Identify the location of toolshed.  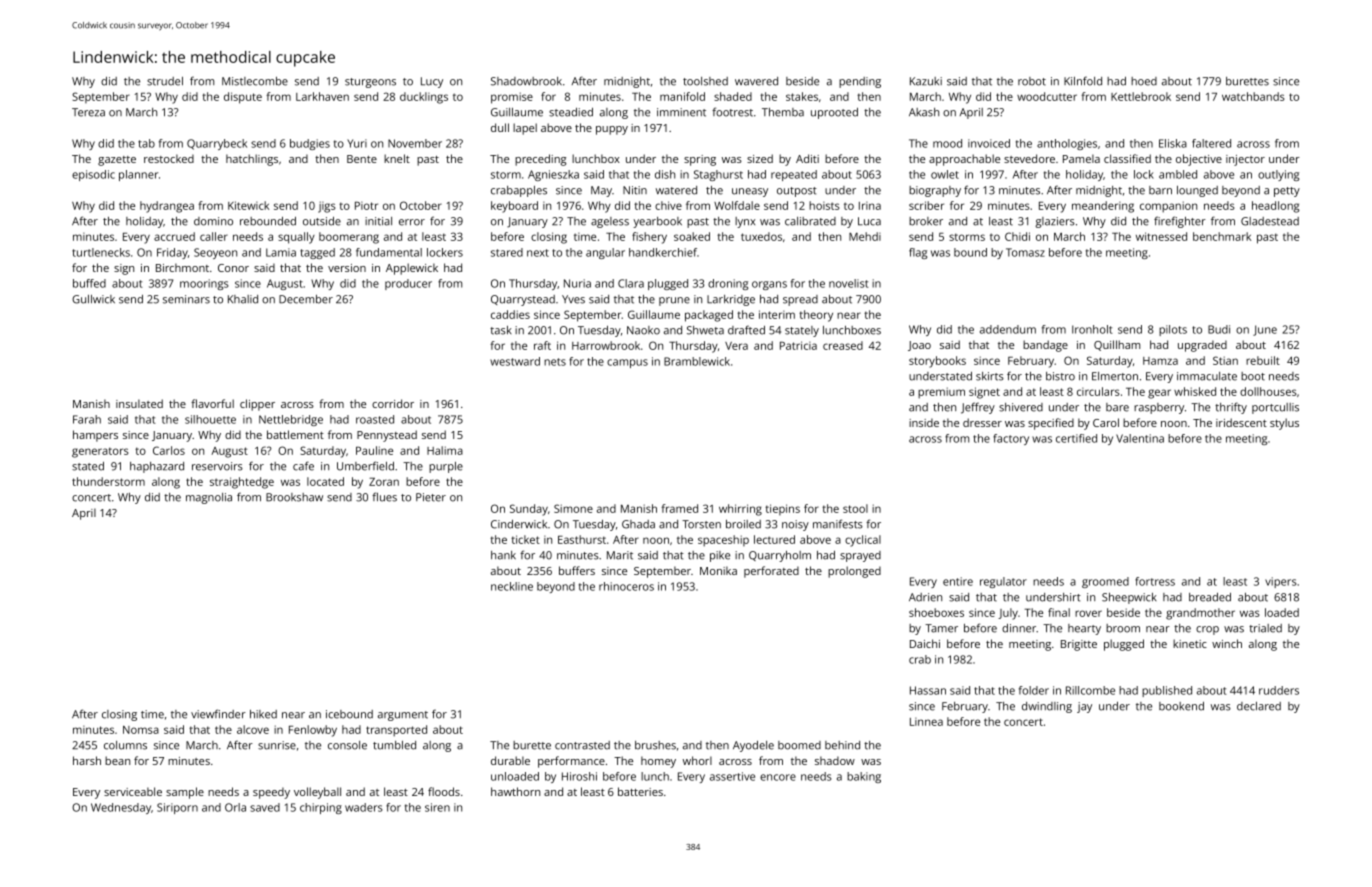
(705, 81).
